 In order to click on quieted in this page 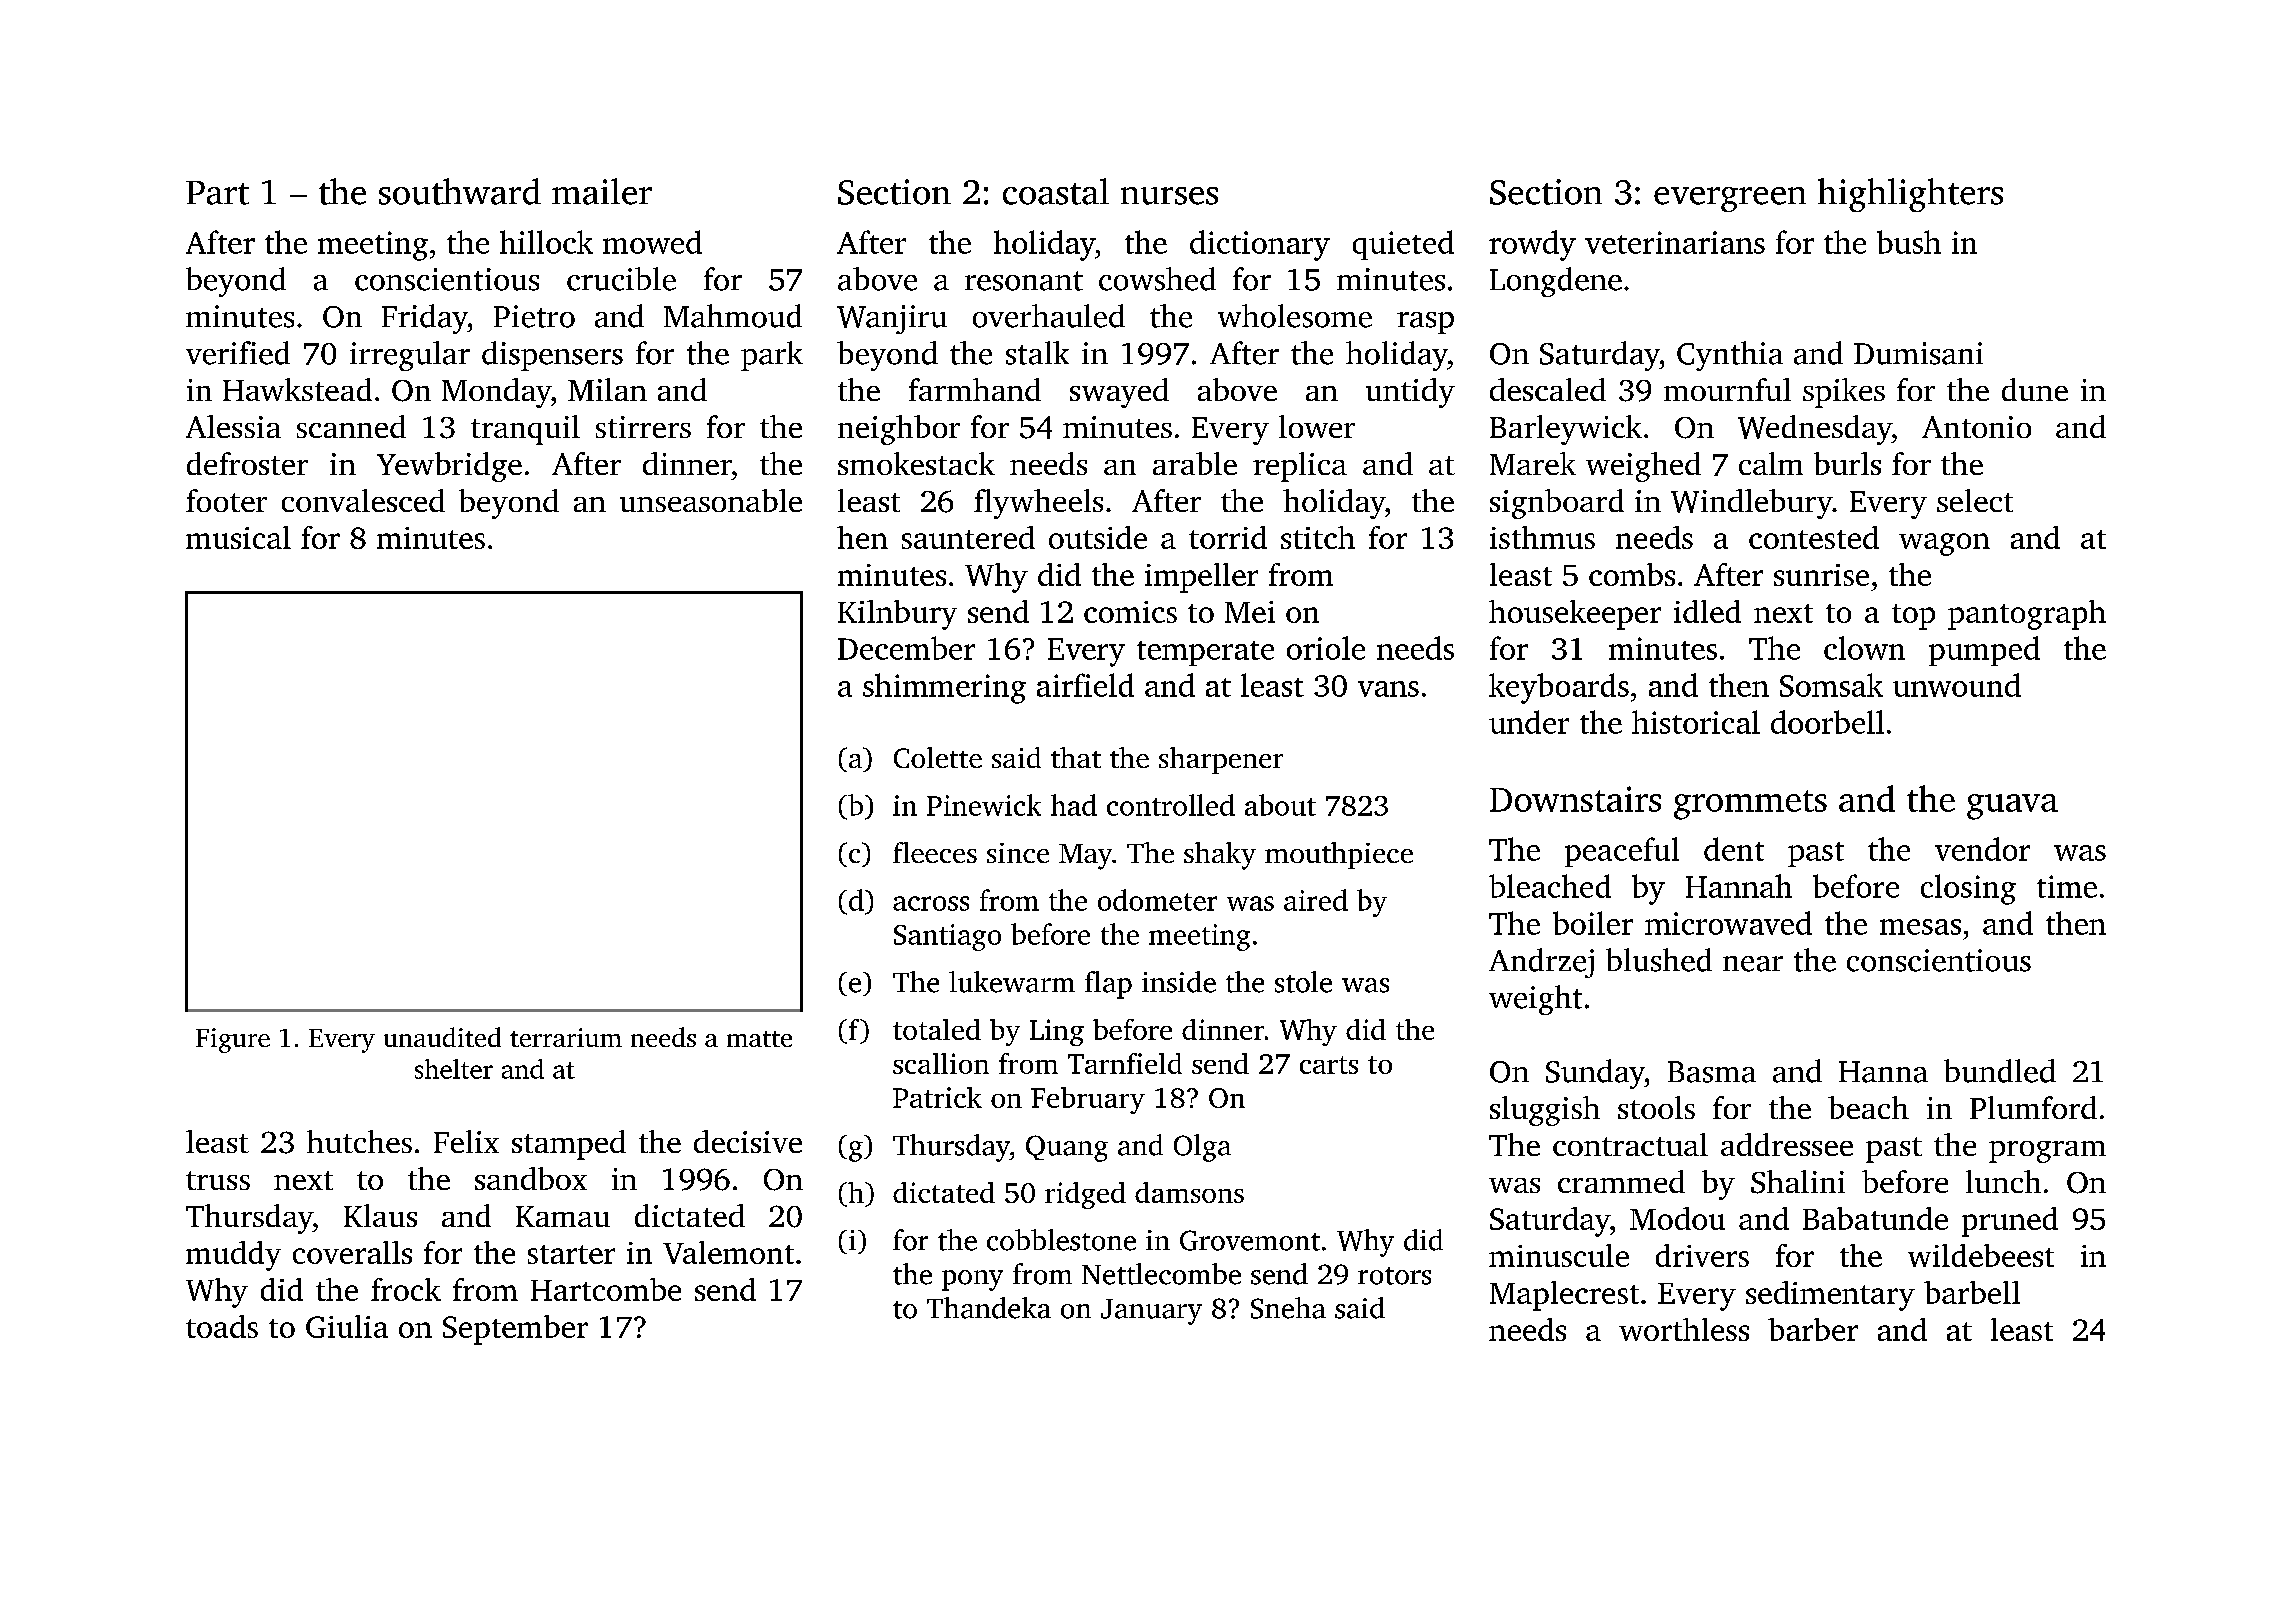, I will do `click(1403, 245)`.
